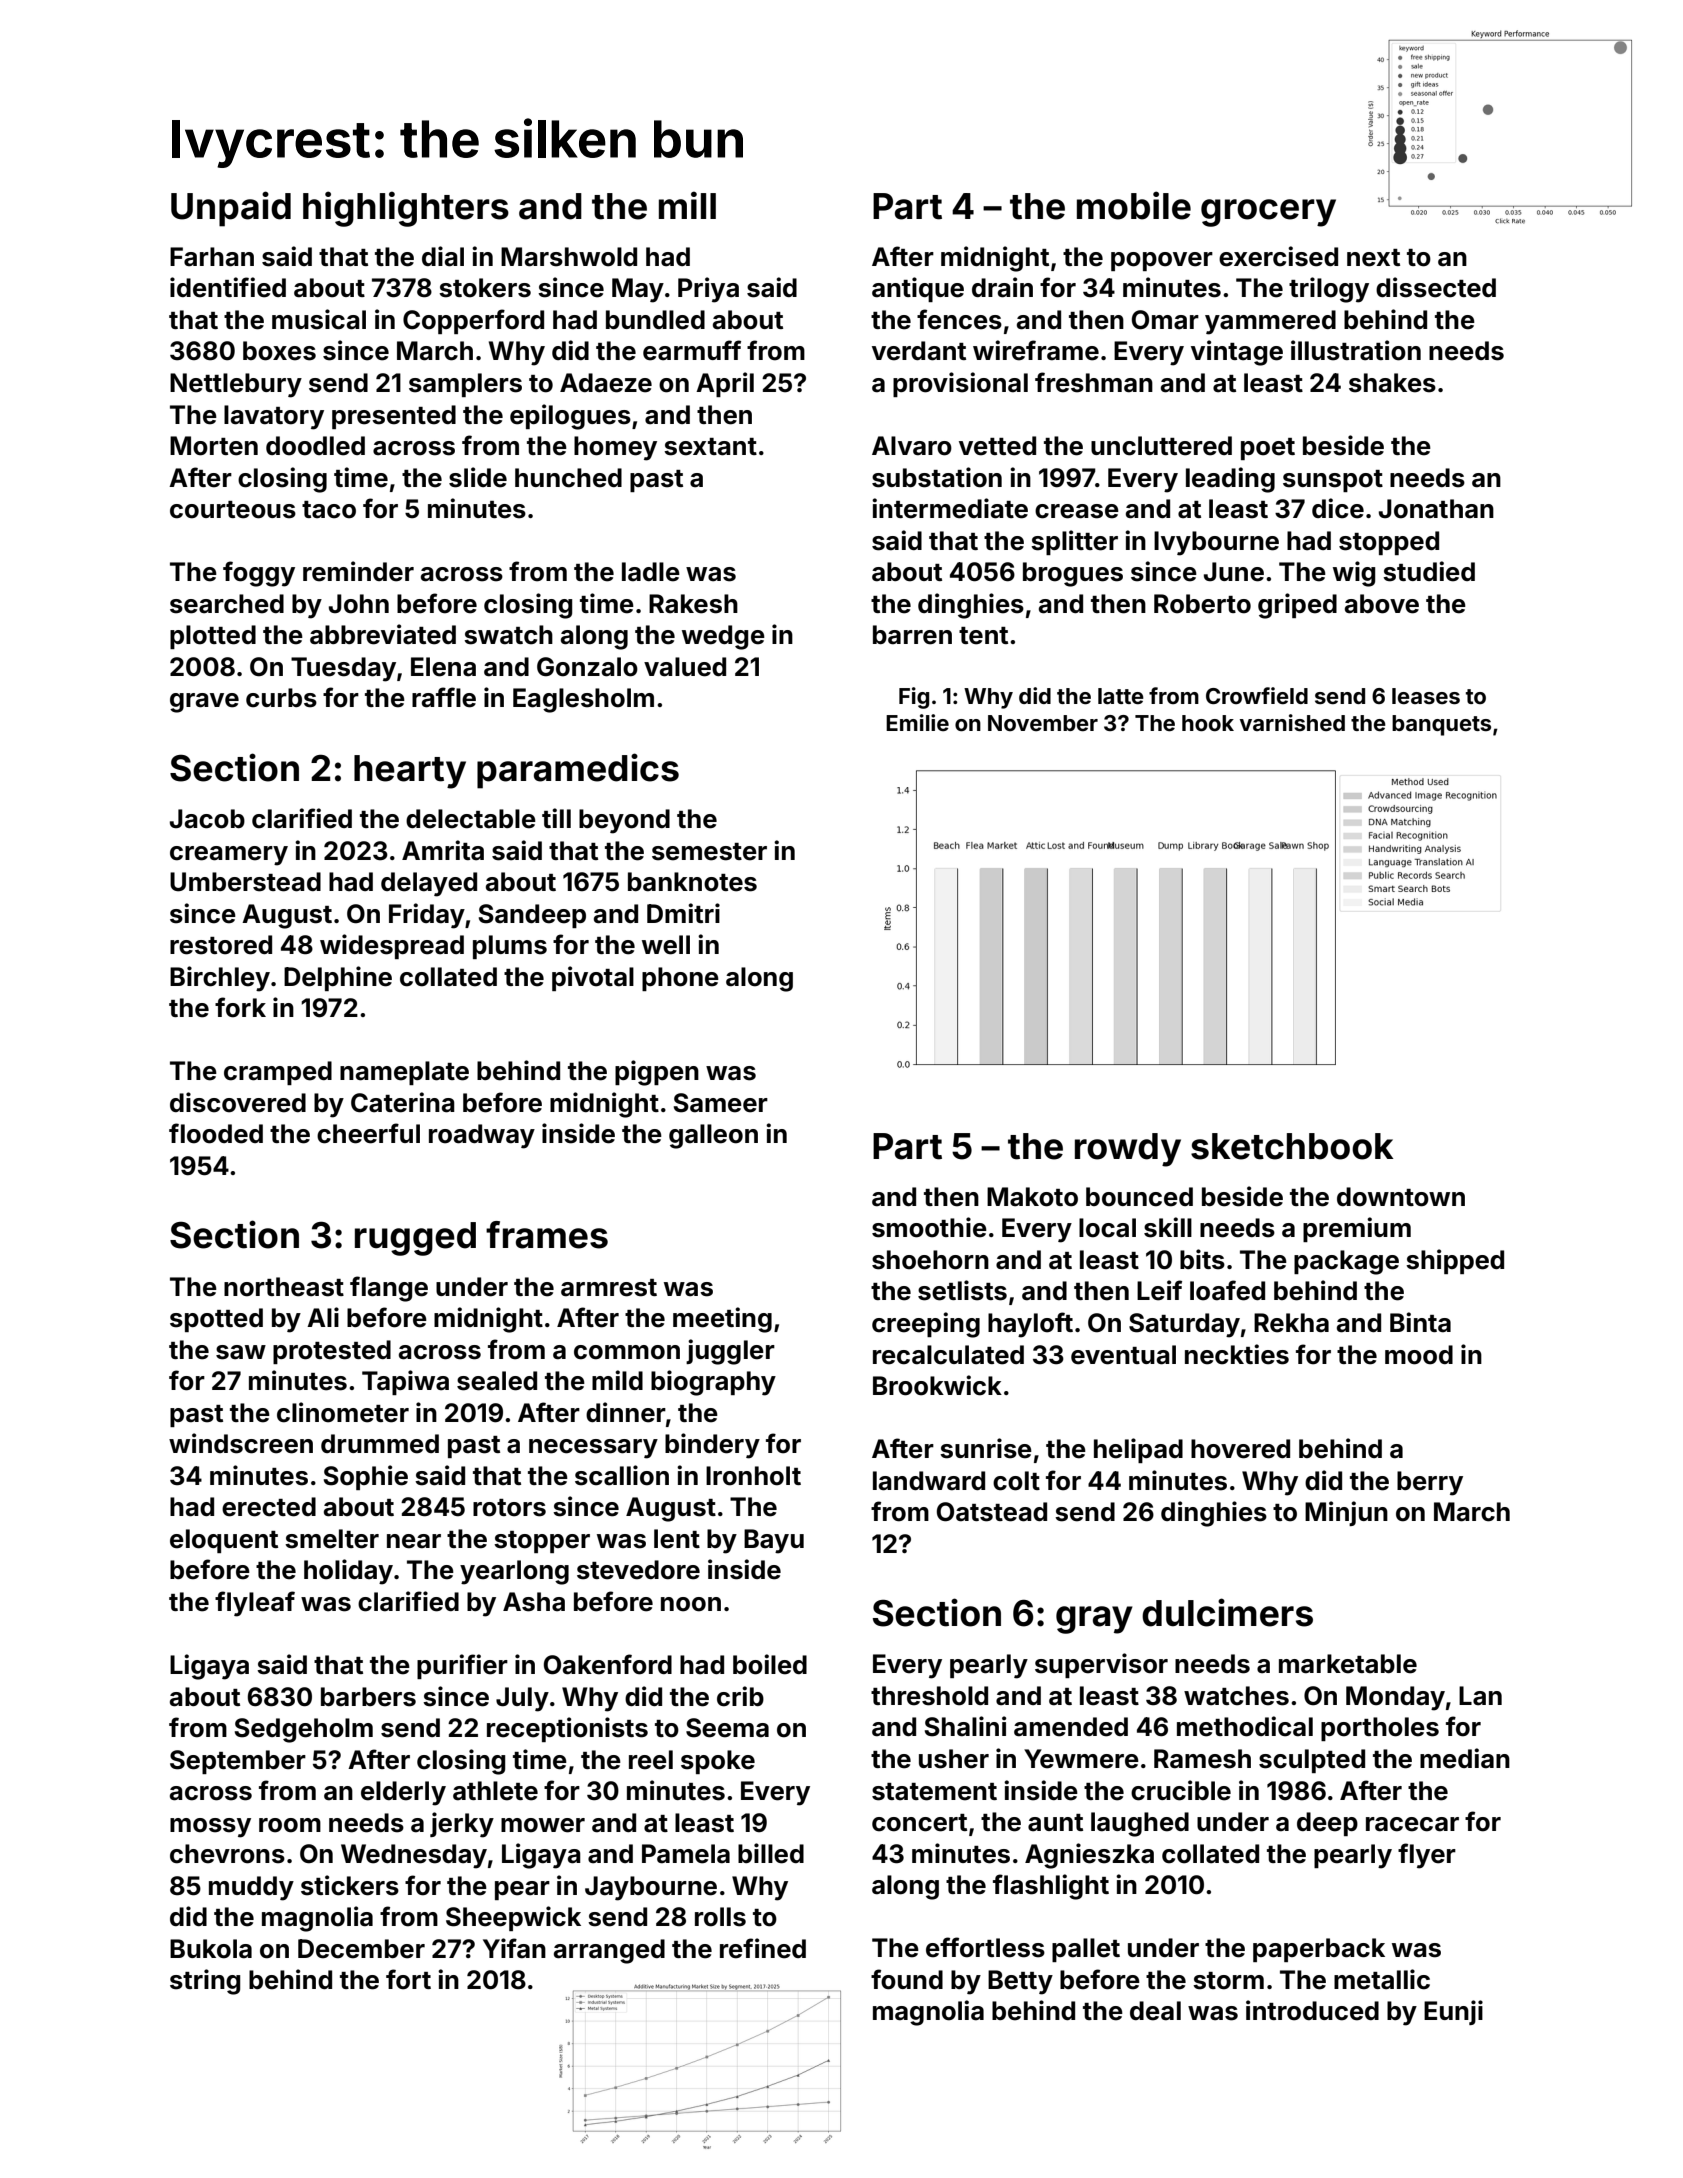 Image resolution: width=1683 pixels, height=2178 pixels. Describe the element at coordinates (1373, 258) in the screenshot. I see `next` at that location.
